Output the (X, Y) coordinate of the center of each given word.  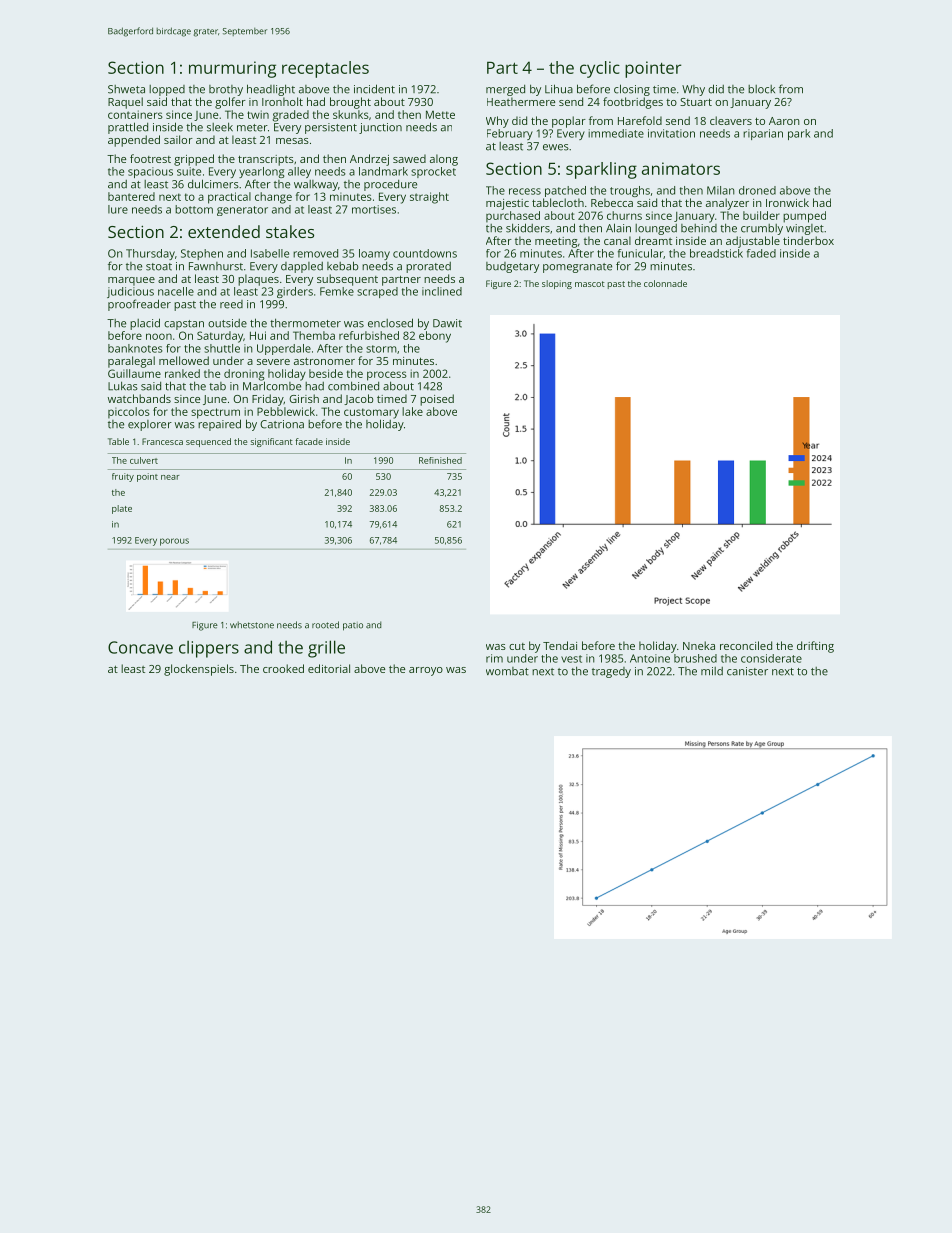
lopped (167, 90)
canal (617, 240)
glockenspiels (199, 670)
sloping (557, 284)
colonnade (665, 283)
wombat (507, 671)
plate (122, 509)
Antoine (650, 658)
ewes (556, 147)
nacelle (176, 291)
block (761, 89)
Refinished (440, 460)
